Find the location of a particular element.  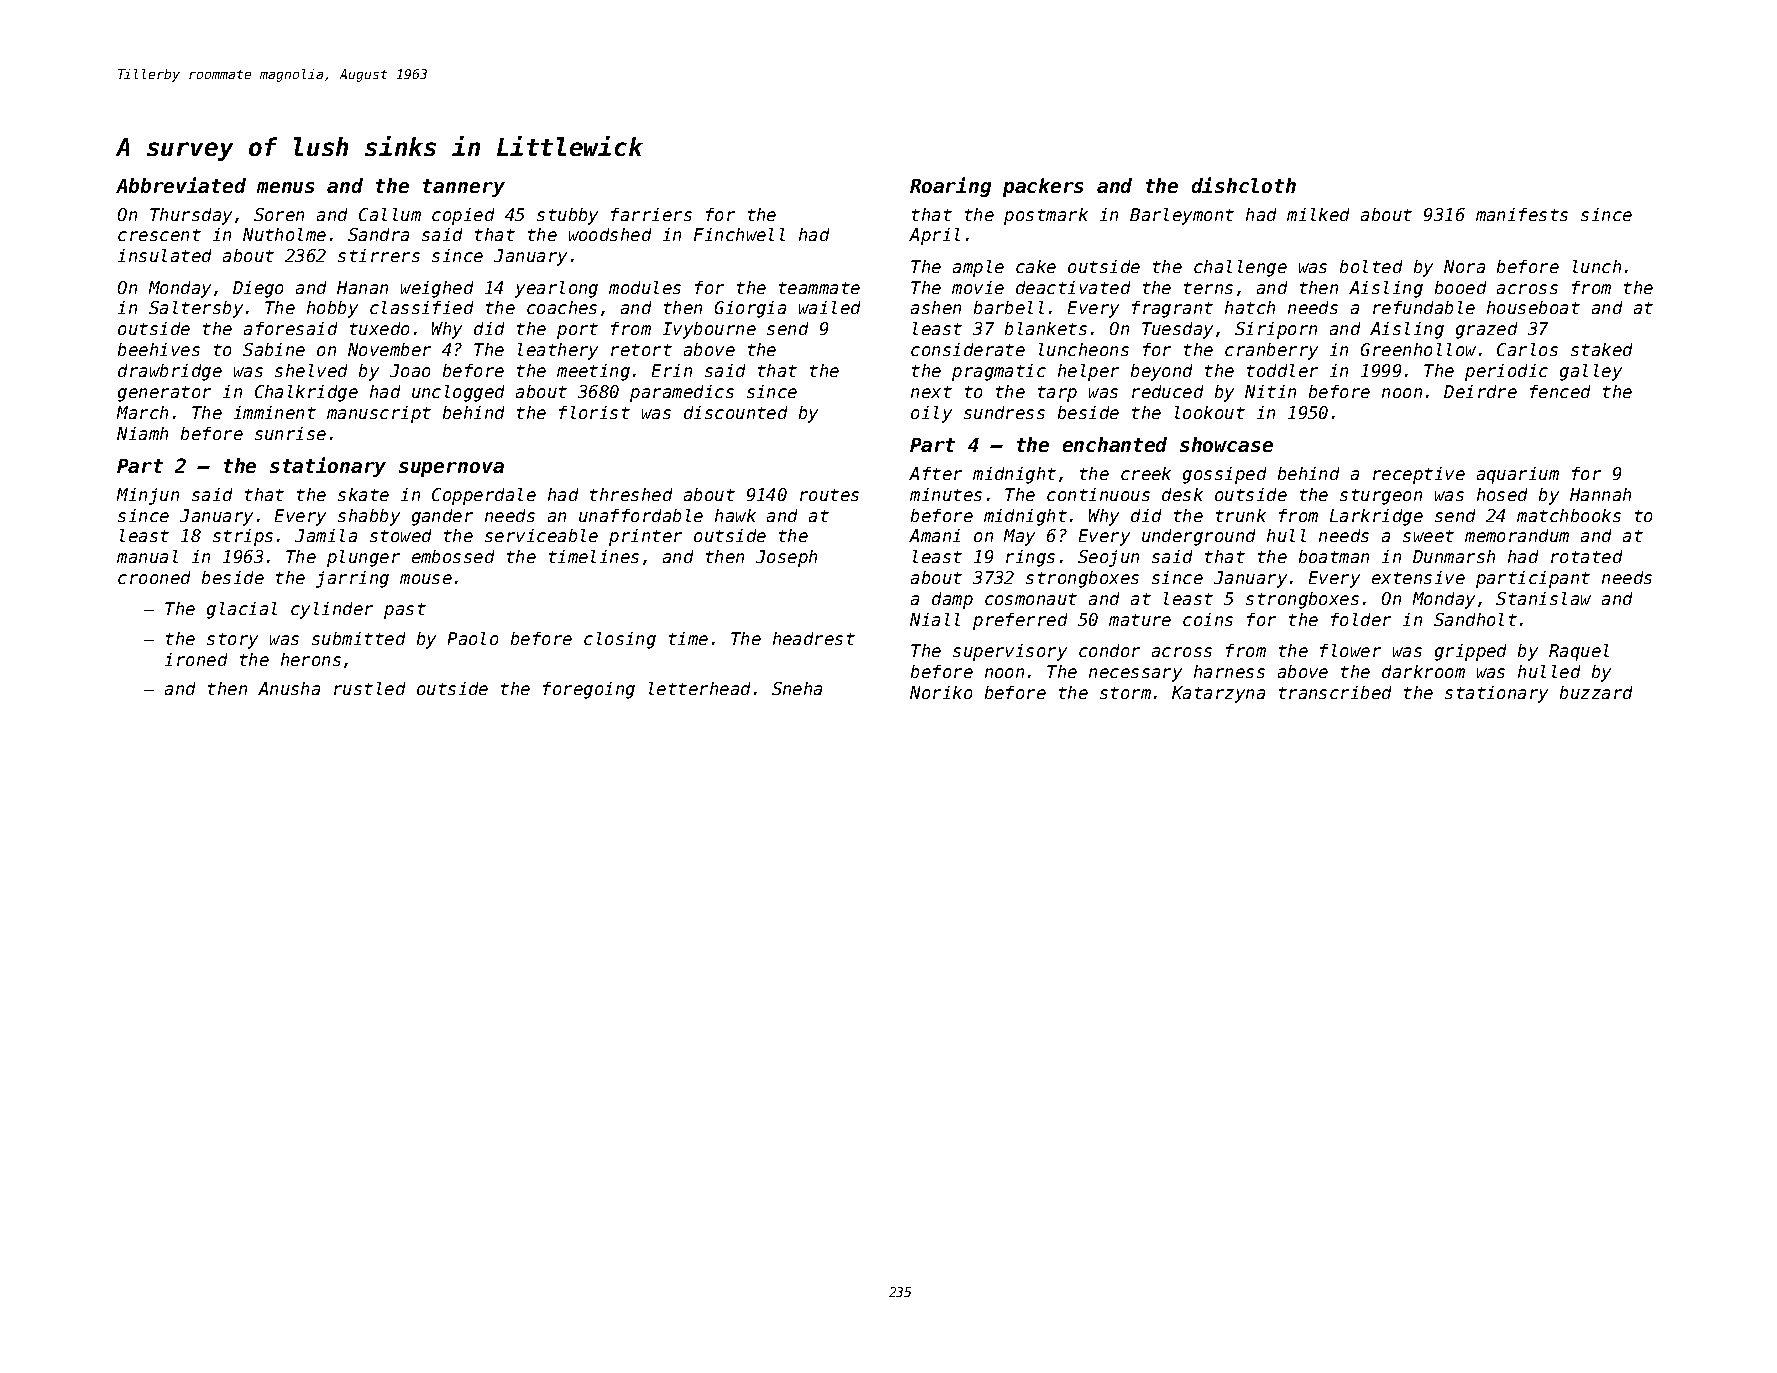

headrest is located at coordinates (814, 638).
